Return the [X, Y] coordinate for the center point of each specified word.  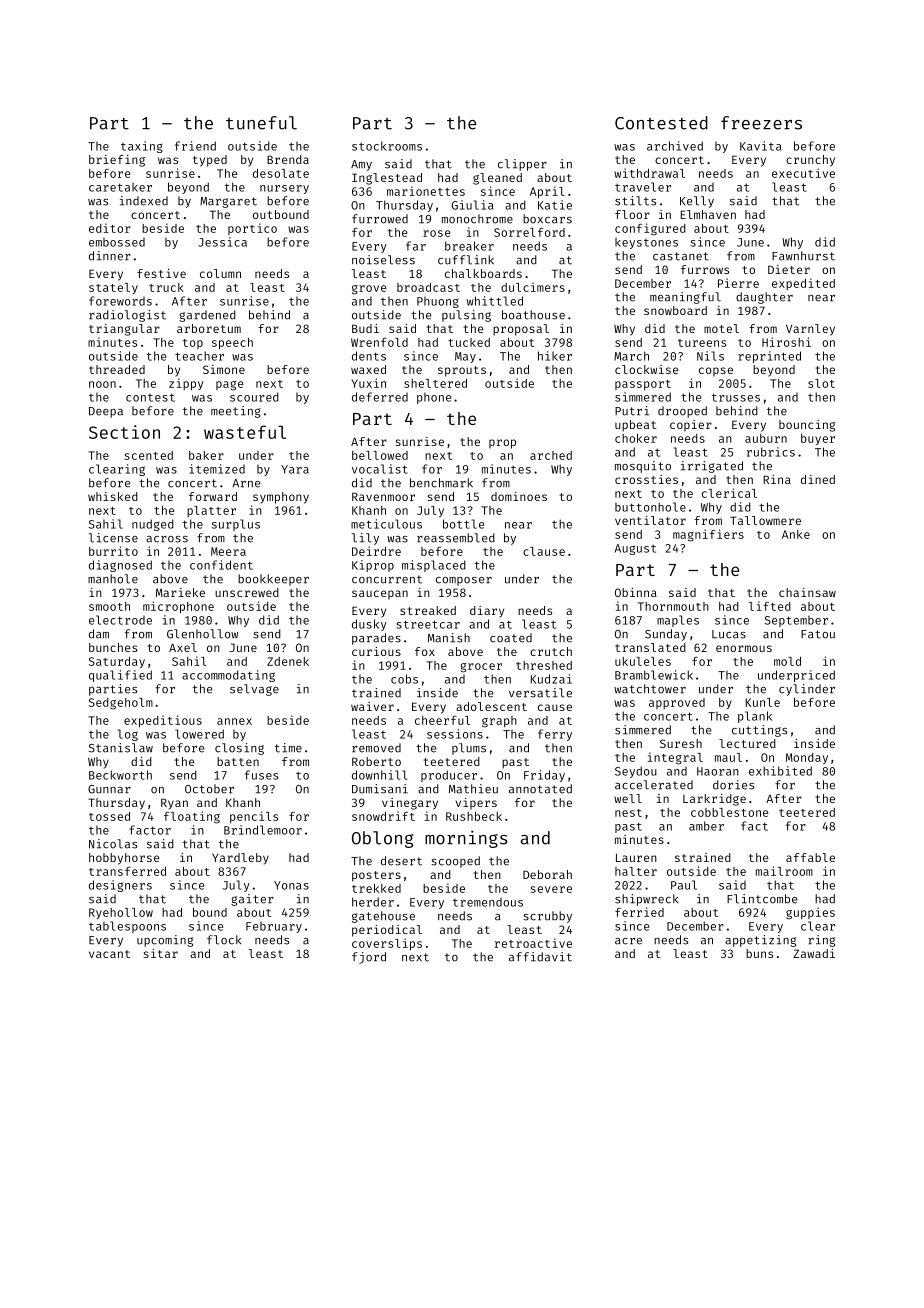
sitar [161, 953]
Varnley [810, 330]
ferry [555, 735]
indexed [144, 201]
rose [437, 233]
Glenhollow [202, 634]
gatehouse [383, 917]
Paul [684, 885]
